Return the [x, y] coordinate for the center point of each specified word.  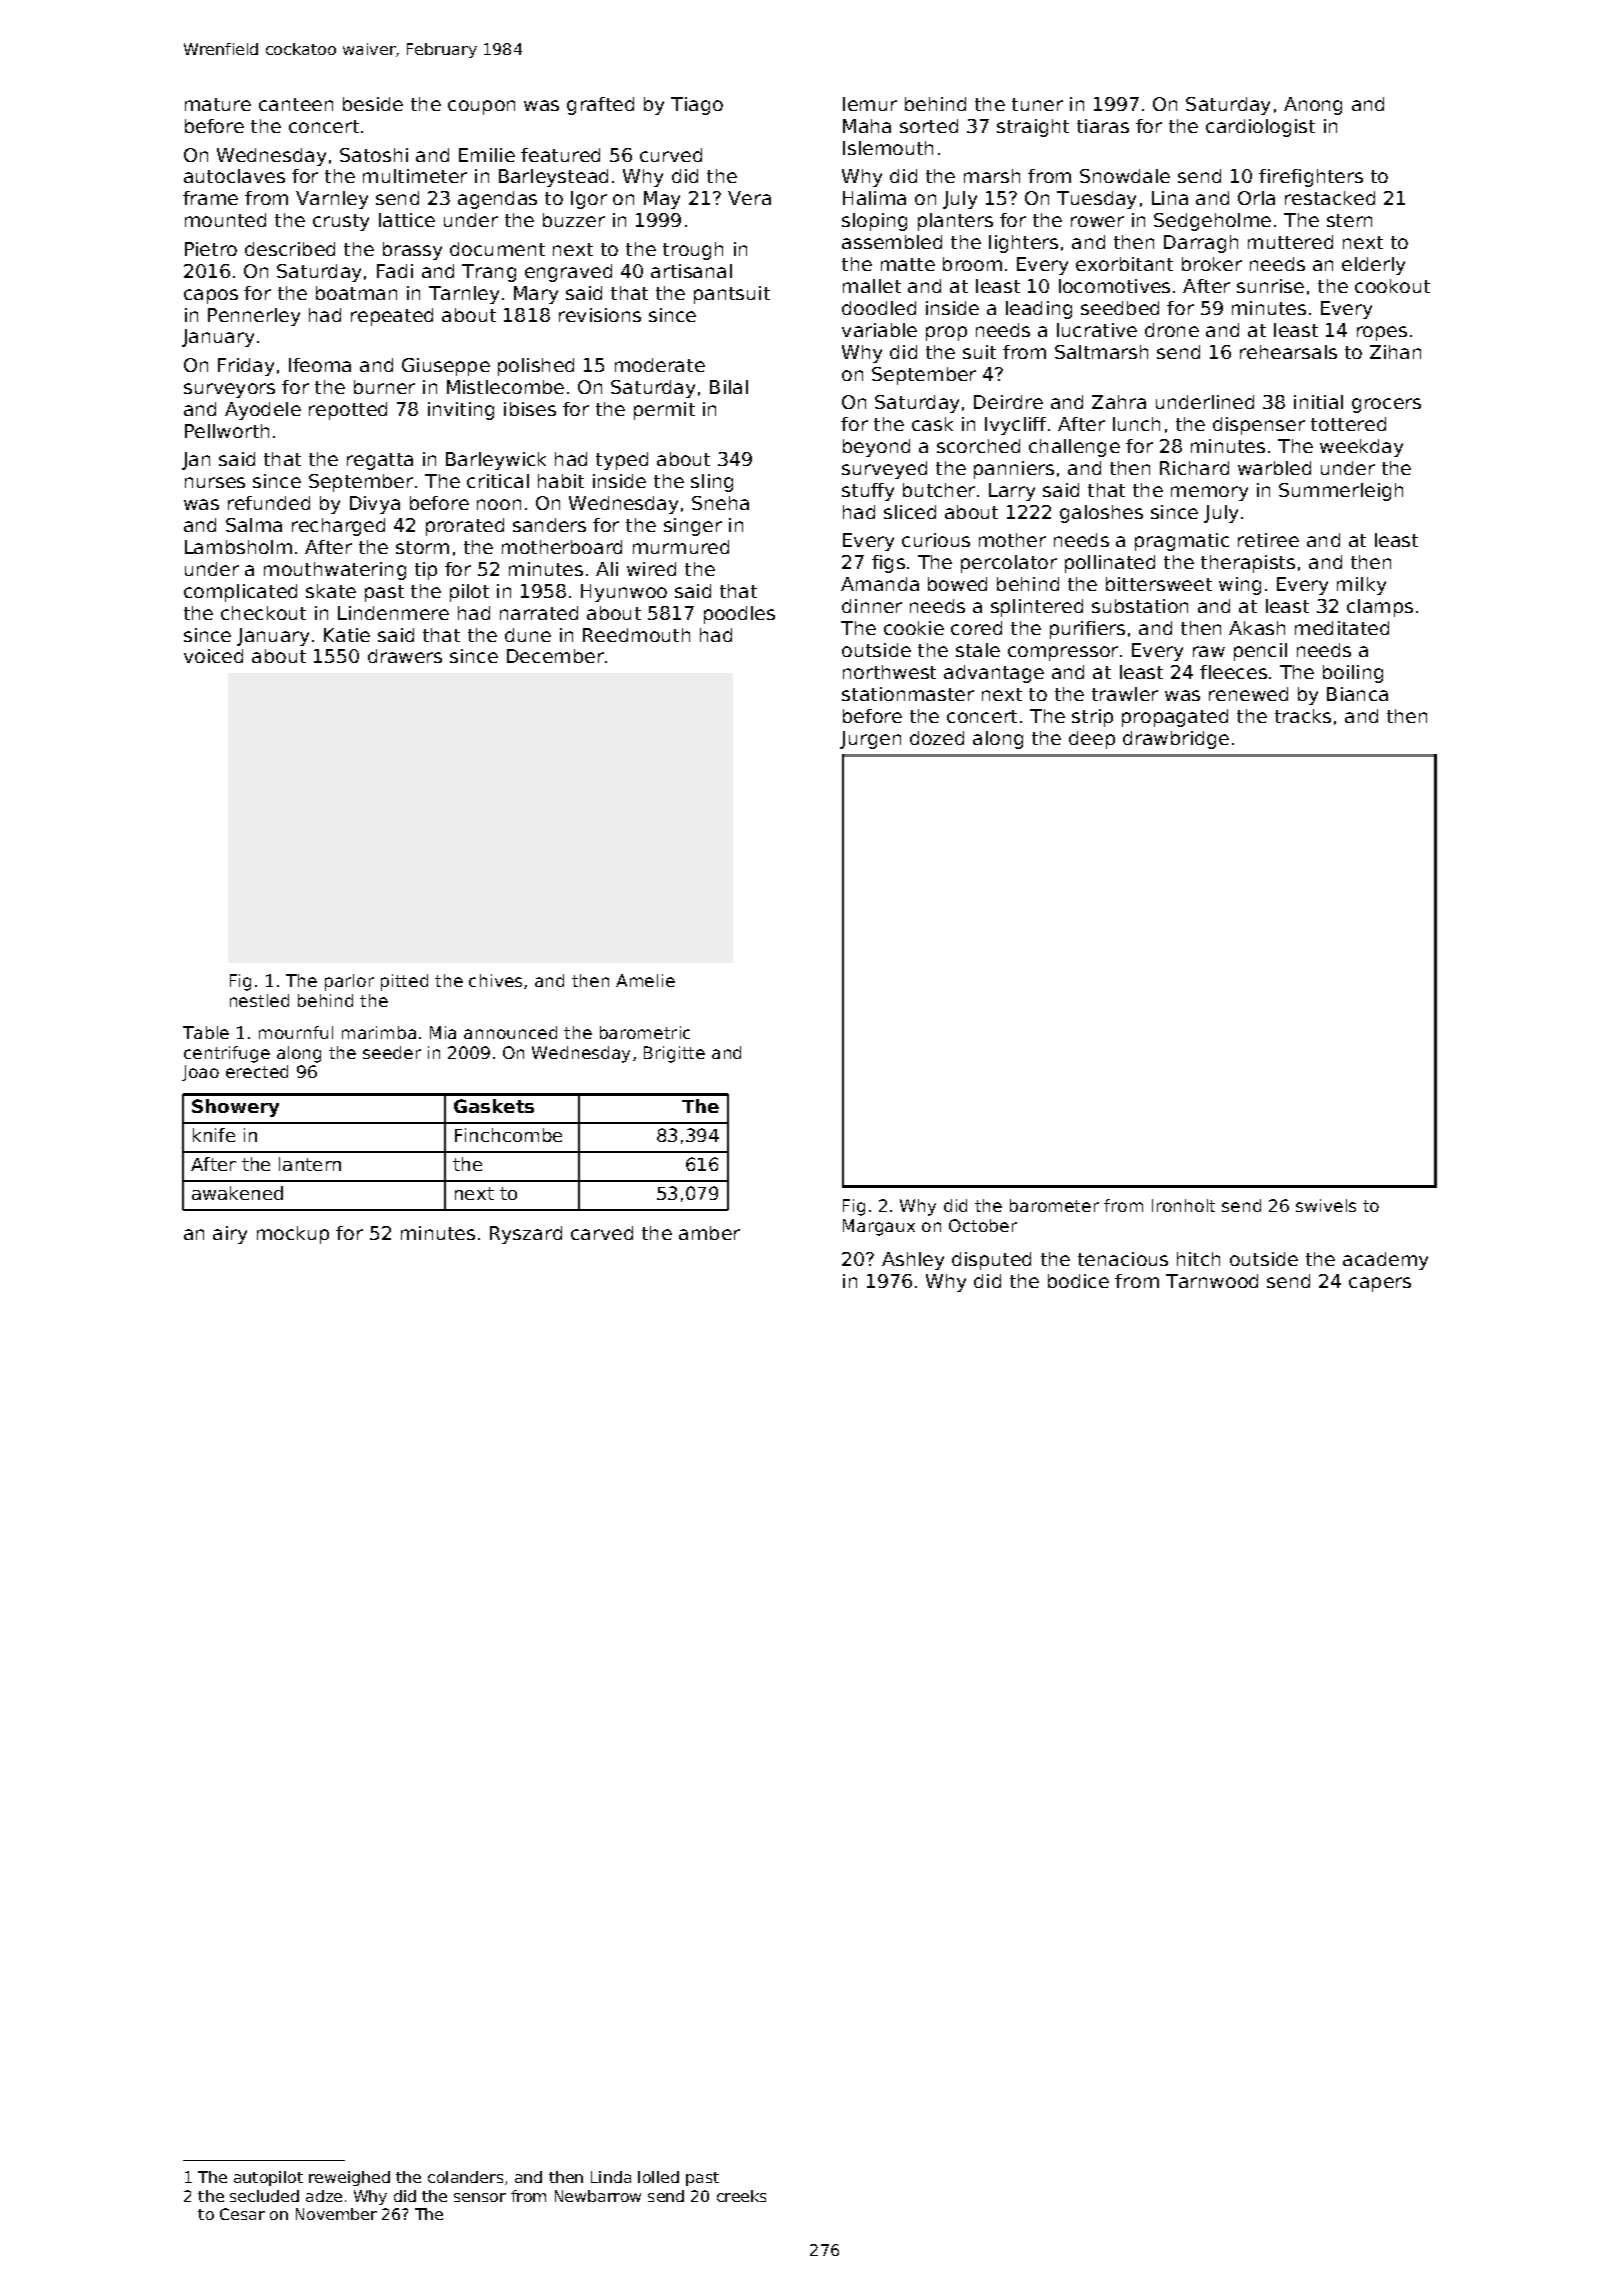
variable [879, 330]
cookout [1392, 286]
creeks [741, 2196]
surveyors [229, 390]
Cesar [242, 2214]
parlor [349, 982]
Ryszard [526, 1235]
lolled [658, 2177]
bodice [1078, 1281]
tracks [1303, 716]
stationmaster [908, 694]
